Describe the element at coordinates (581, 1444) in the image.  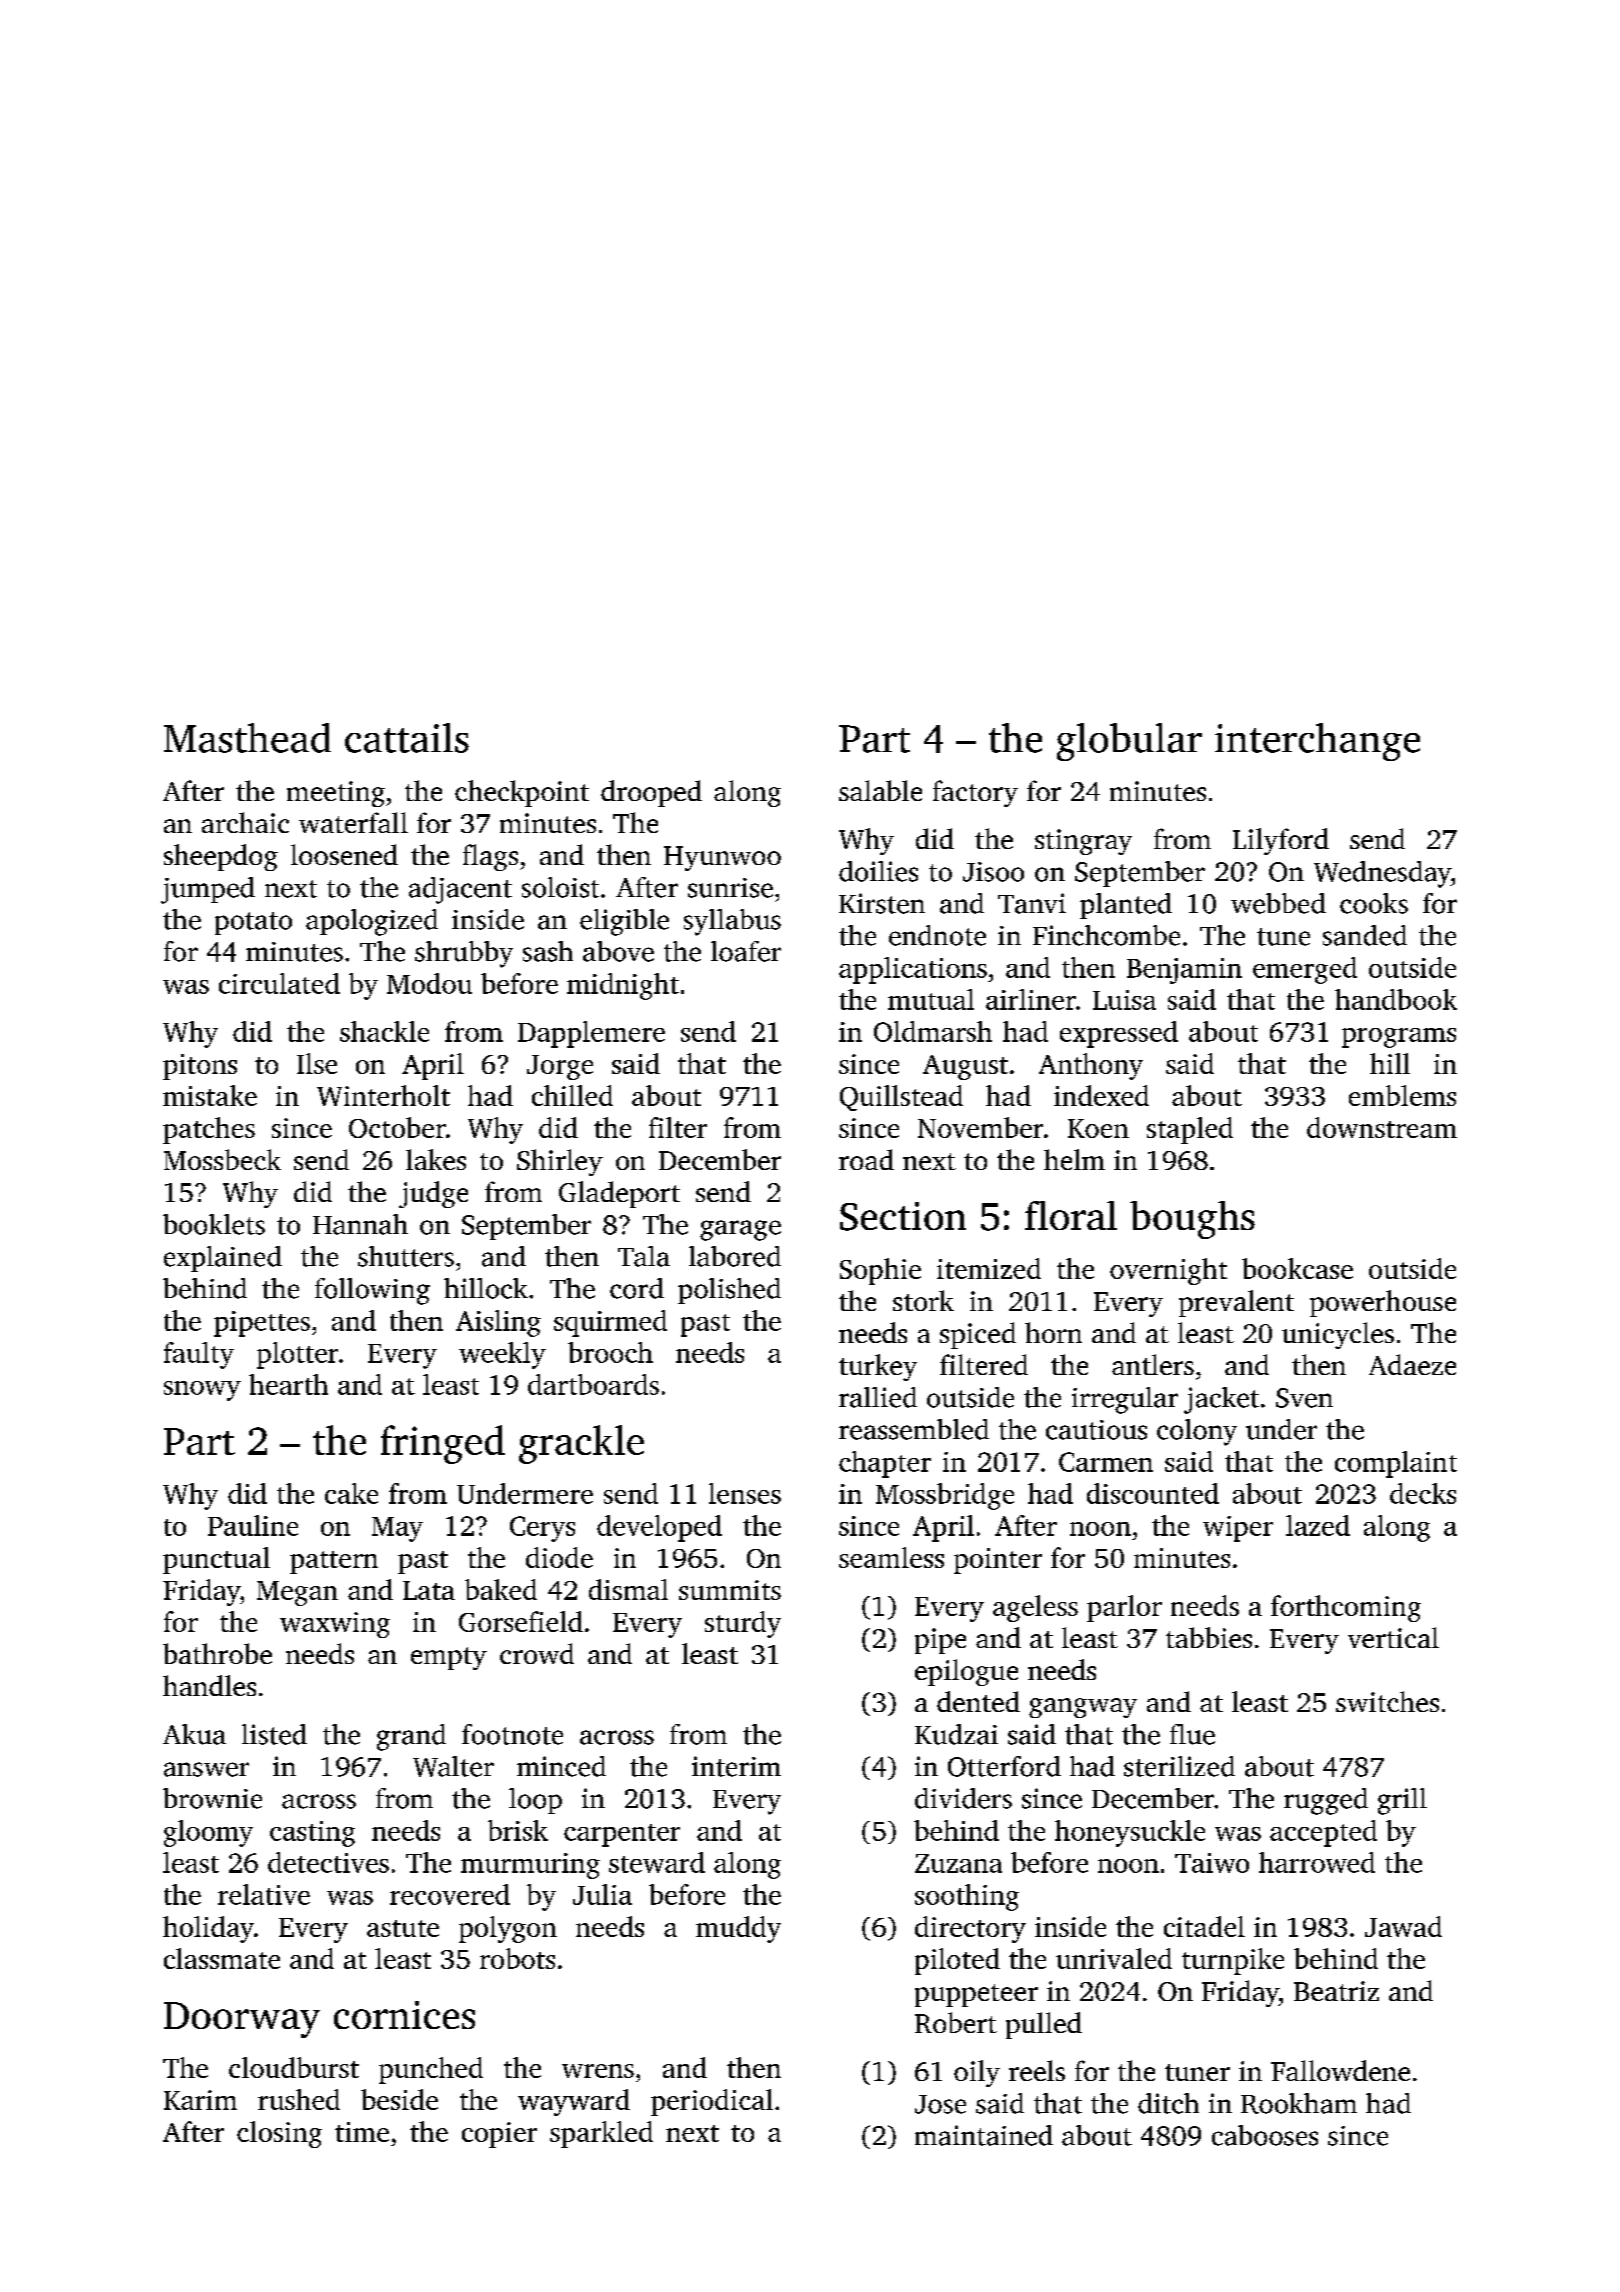
I see `grackle` at that location.
